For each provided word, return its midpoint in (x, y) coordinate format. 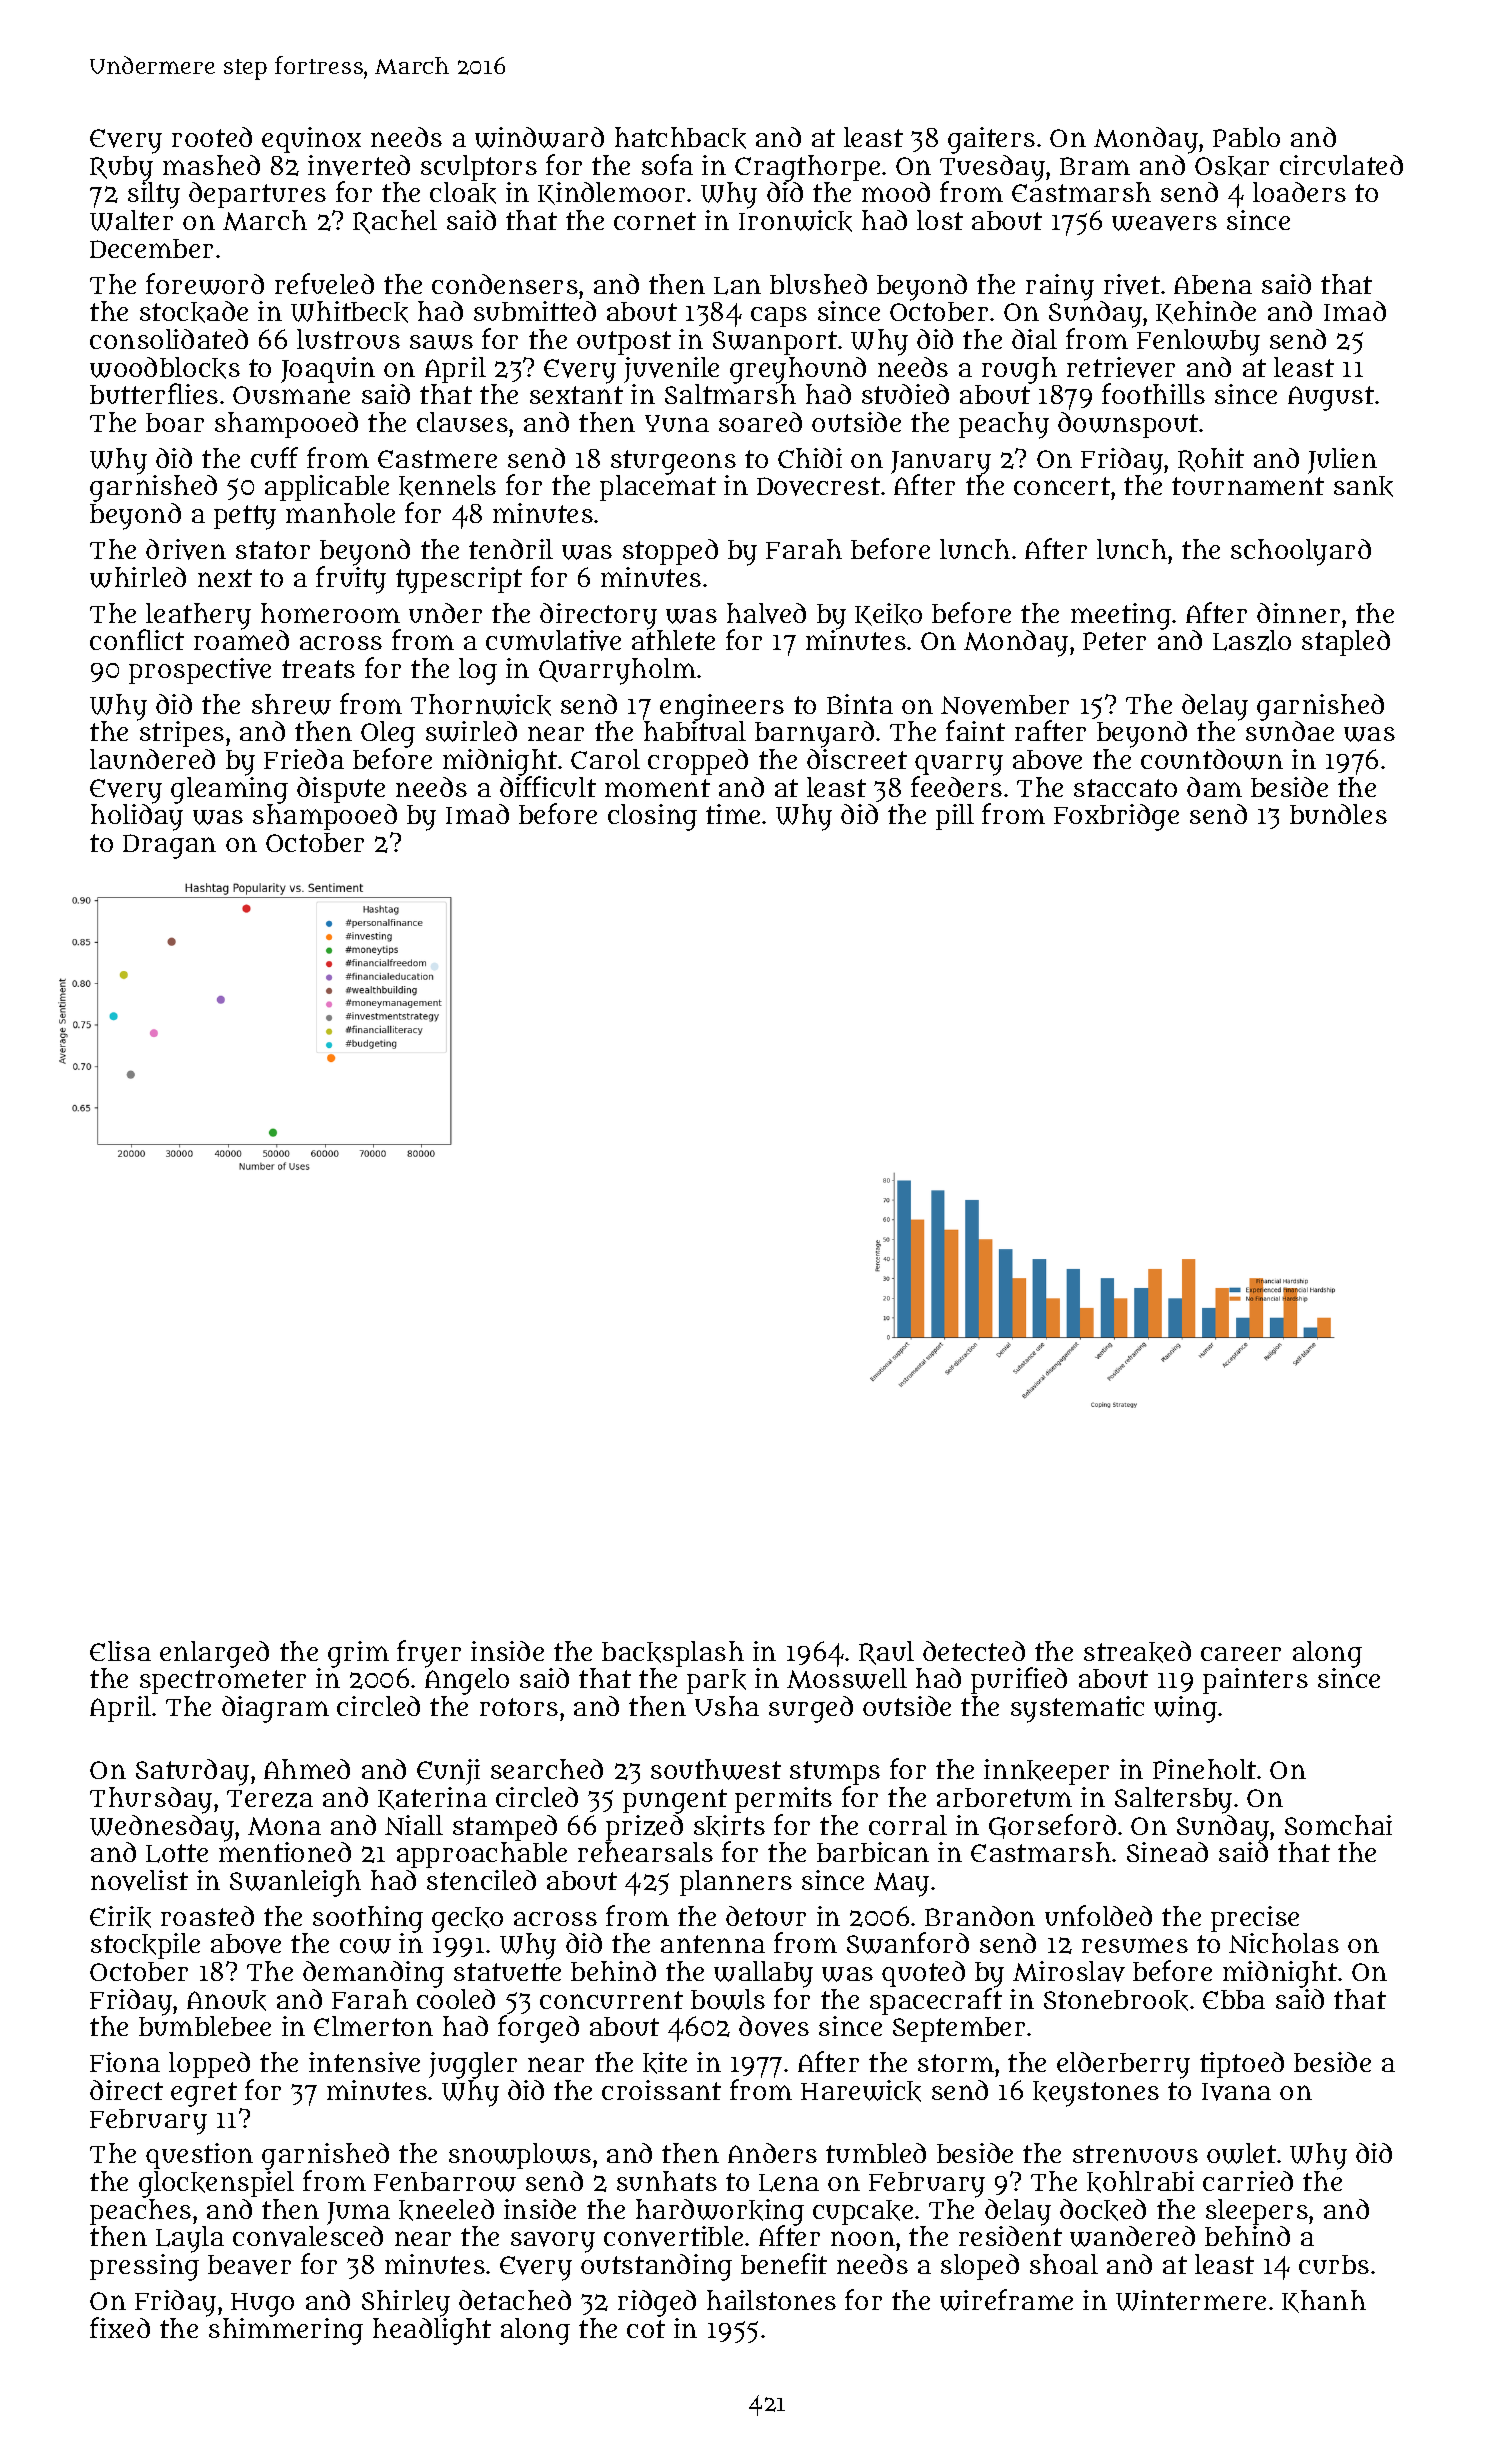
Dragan (169, 846)
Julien (1342, 461)
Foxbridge (1116, 817)
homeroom (330, 613)
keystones (1096, 2094)
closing (652, 817)
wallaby (763, 1974)
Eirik (120, 1917)
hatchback (680, 138)
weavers (1164, 223)
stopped (670, 552)
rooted (212, 137)
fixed (120, 2327)
